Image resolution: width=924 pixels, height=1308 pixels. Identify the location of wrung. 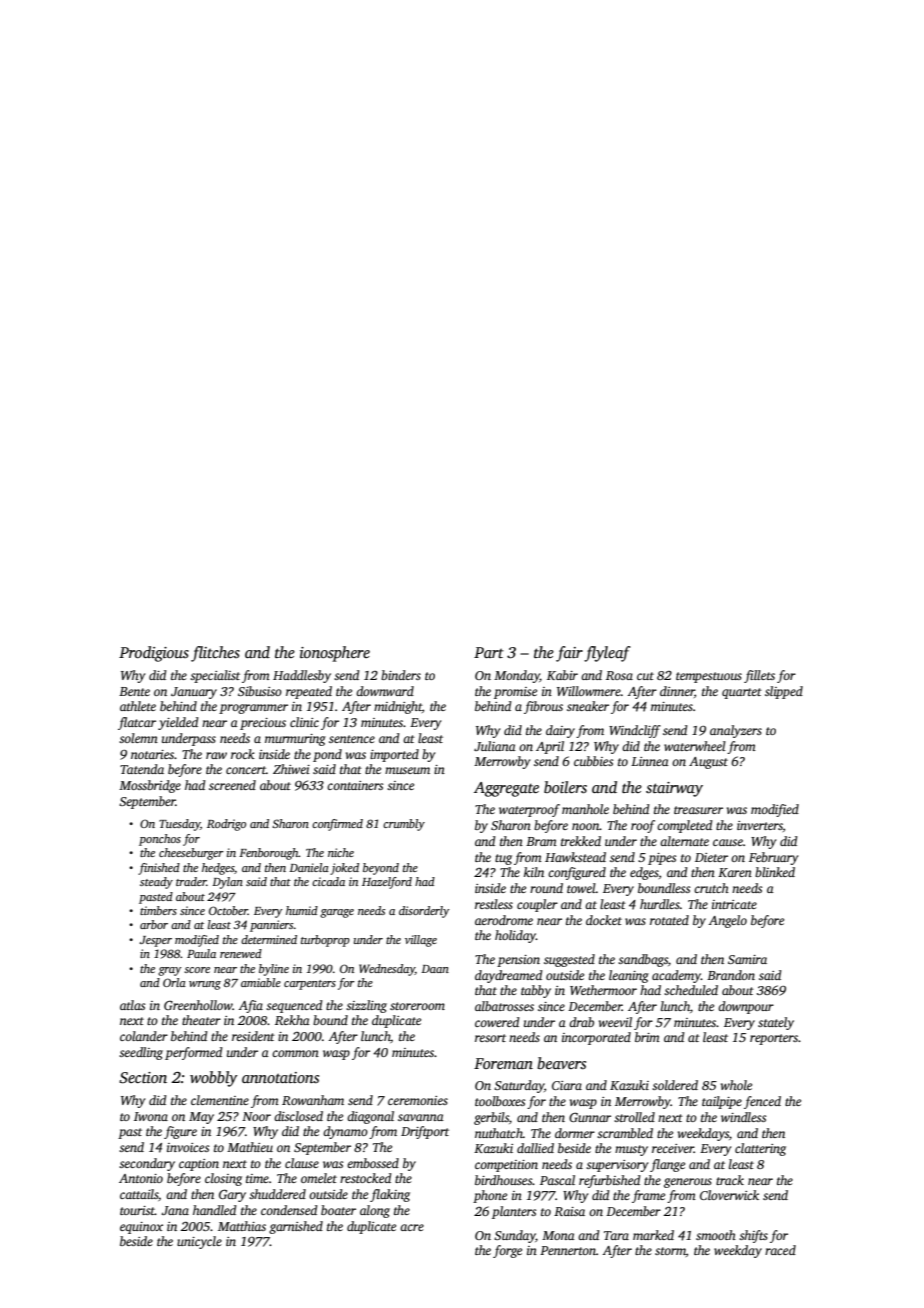
(205, 985).
